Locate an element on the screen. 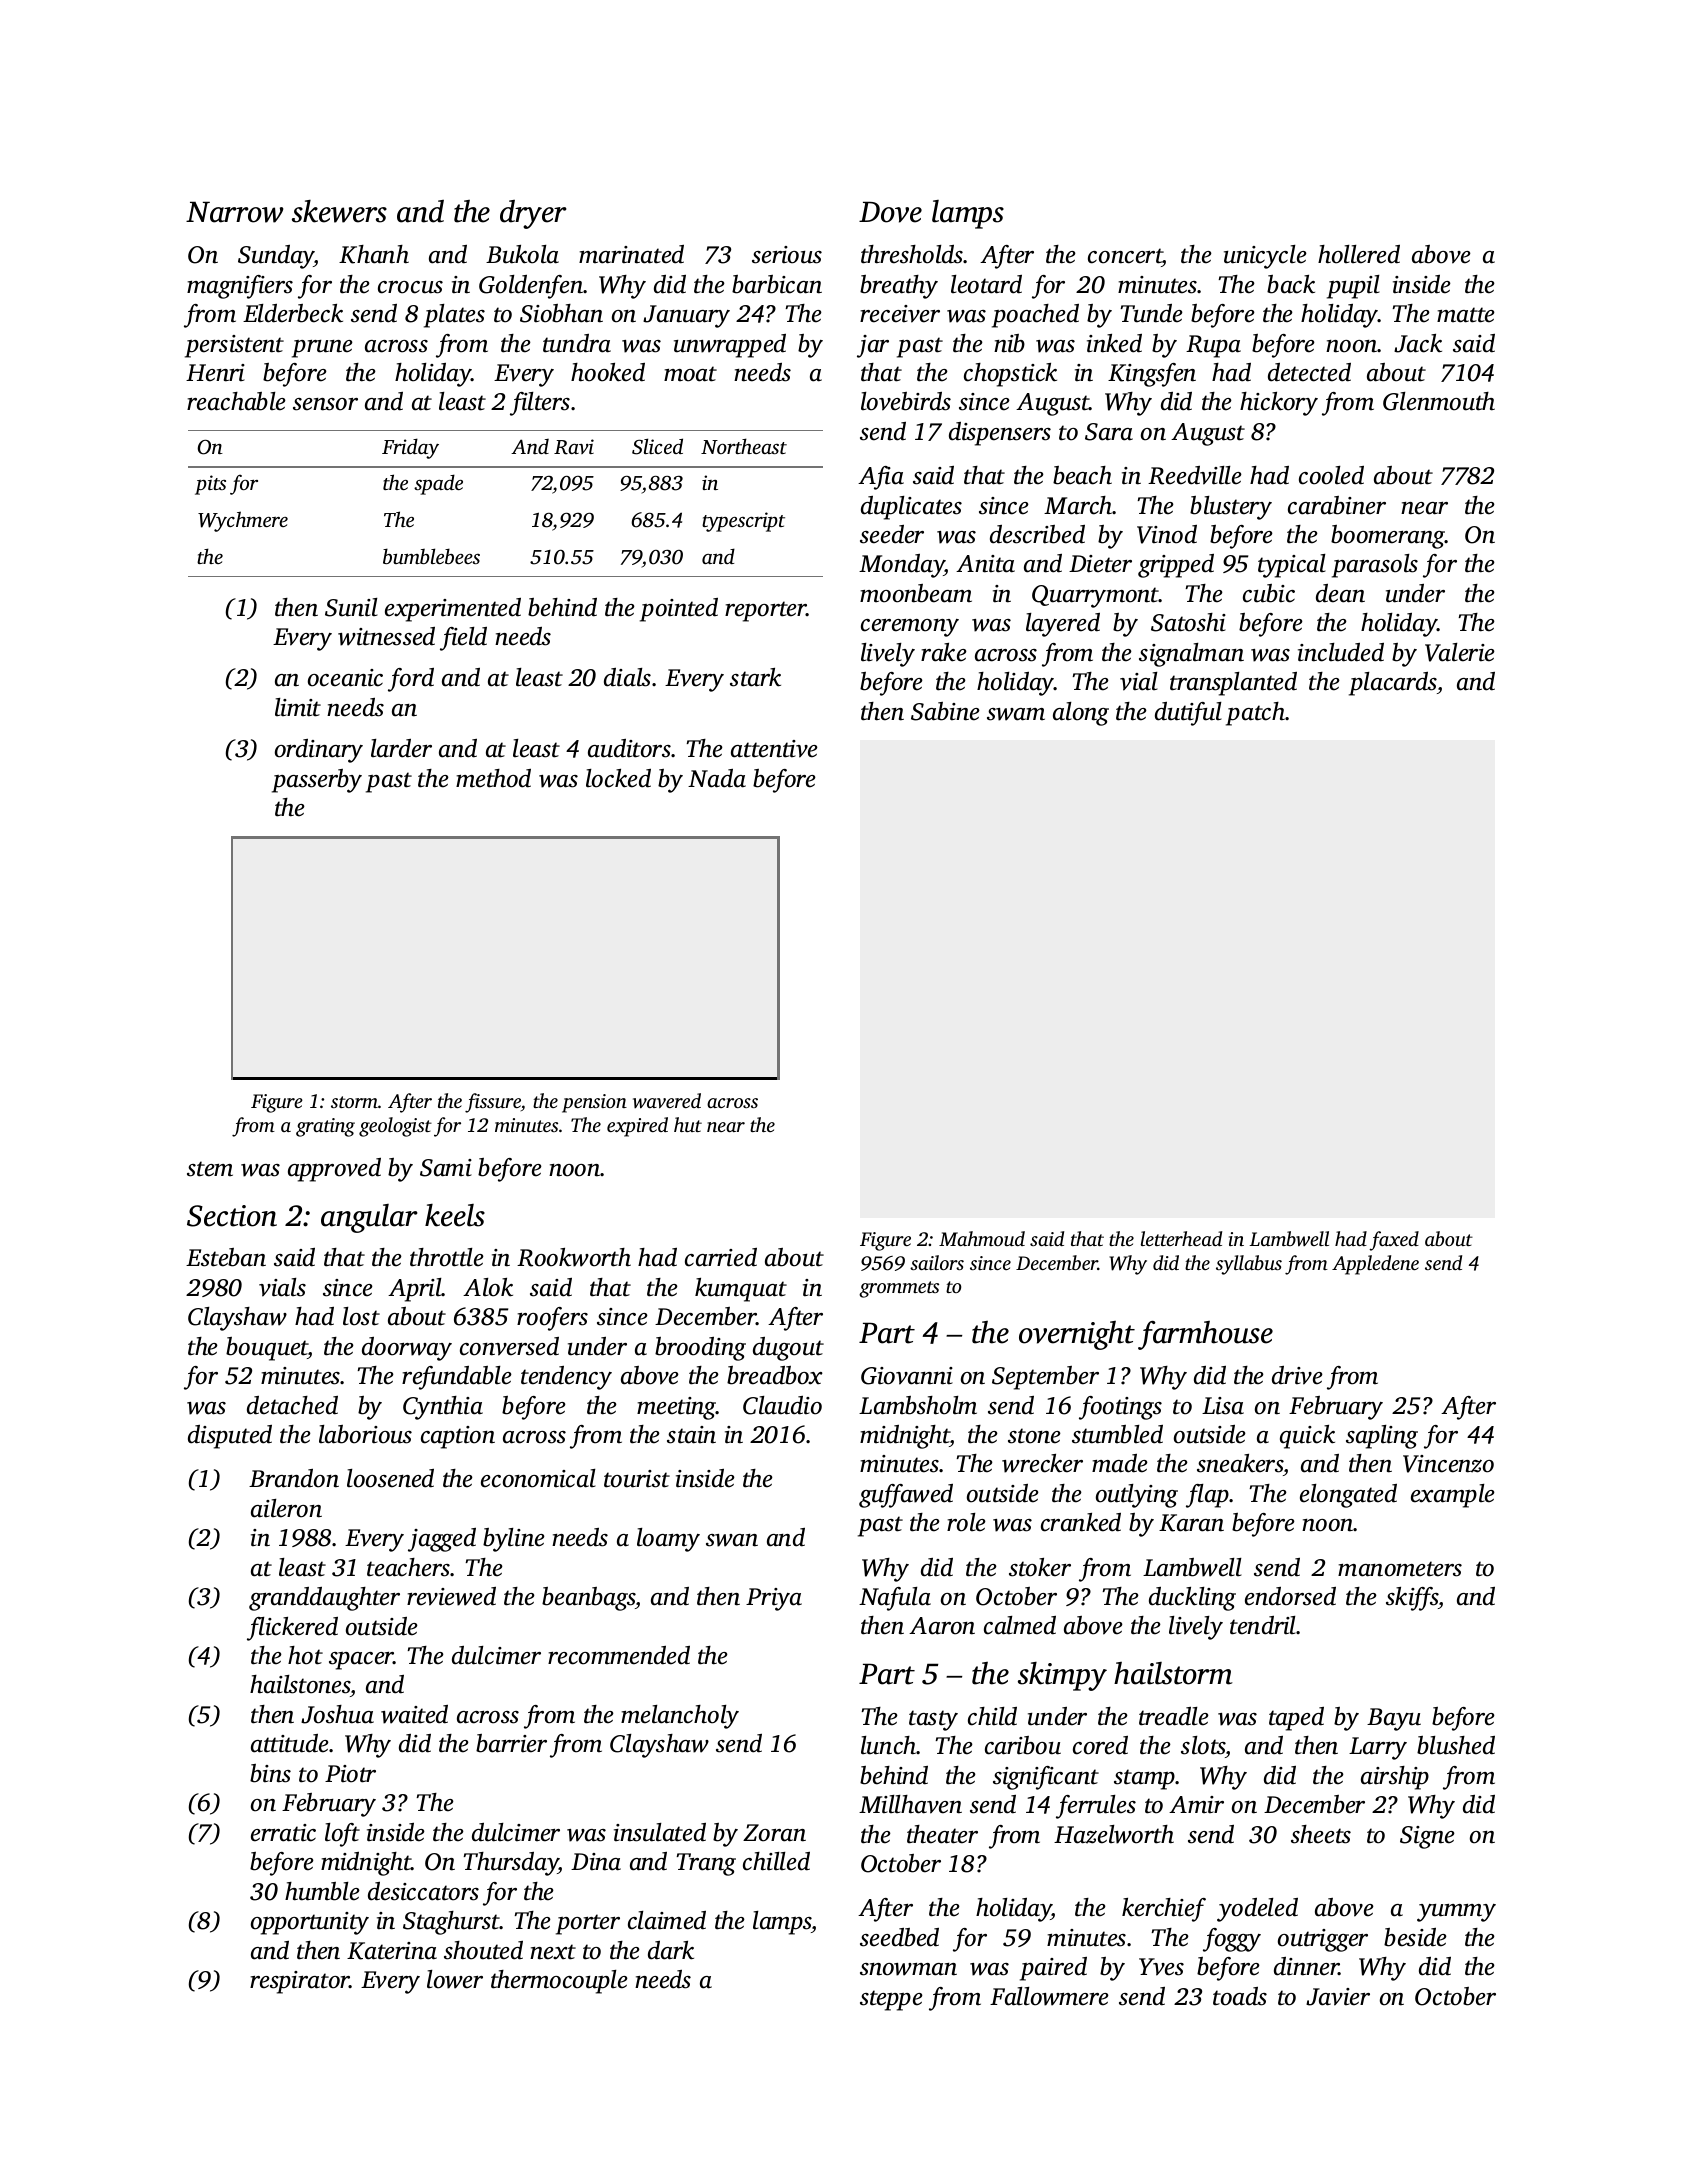  grommets is located at coordinates (899, 1289).
